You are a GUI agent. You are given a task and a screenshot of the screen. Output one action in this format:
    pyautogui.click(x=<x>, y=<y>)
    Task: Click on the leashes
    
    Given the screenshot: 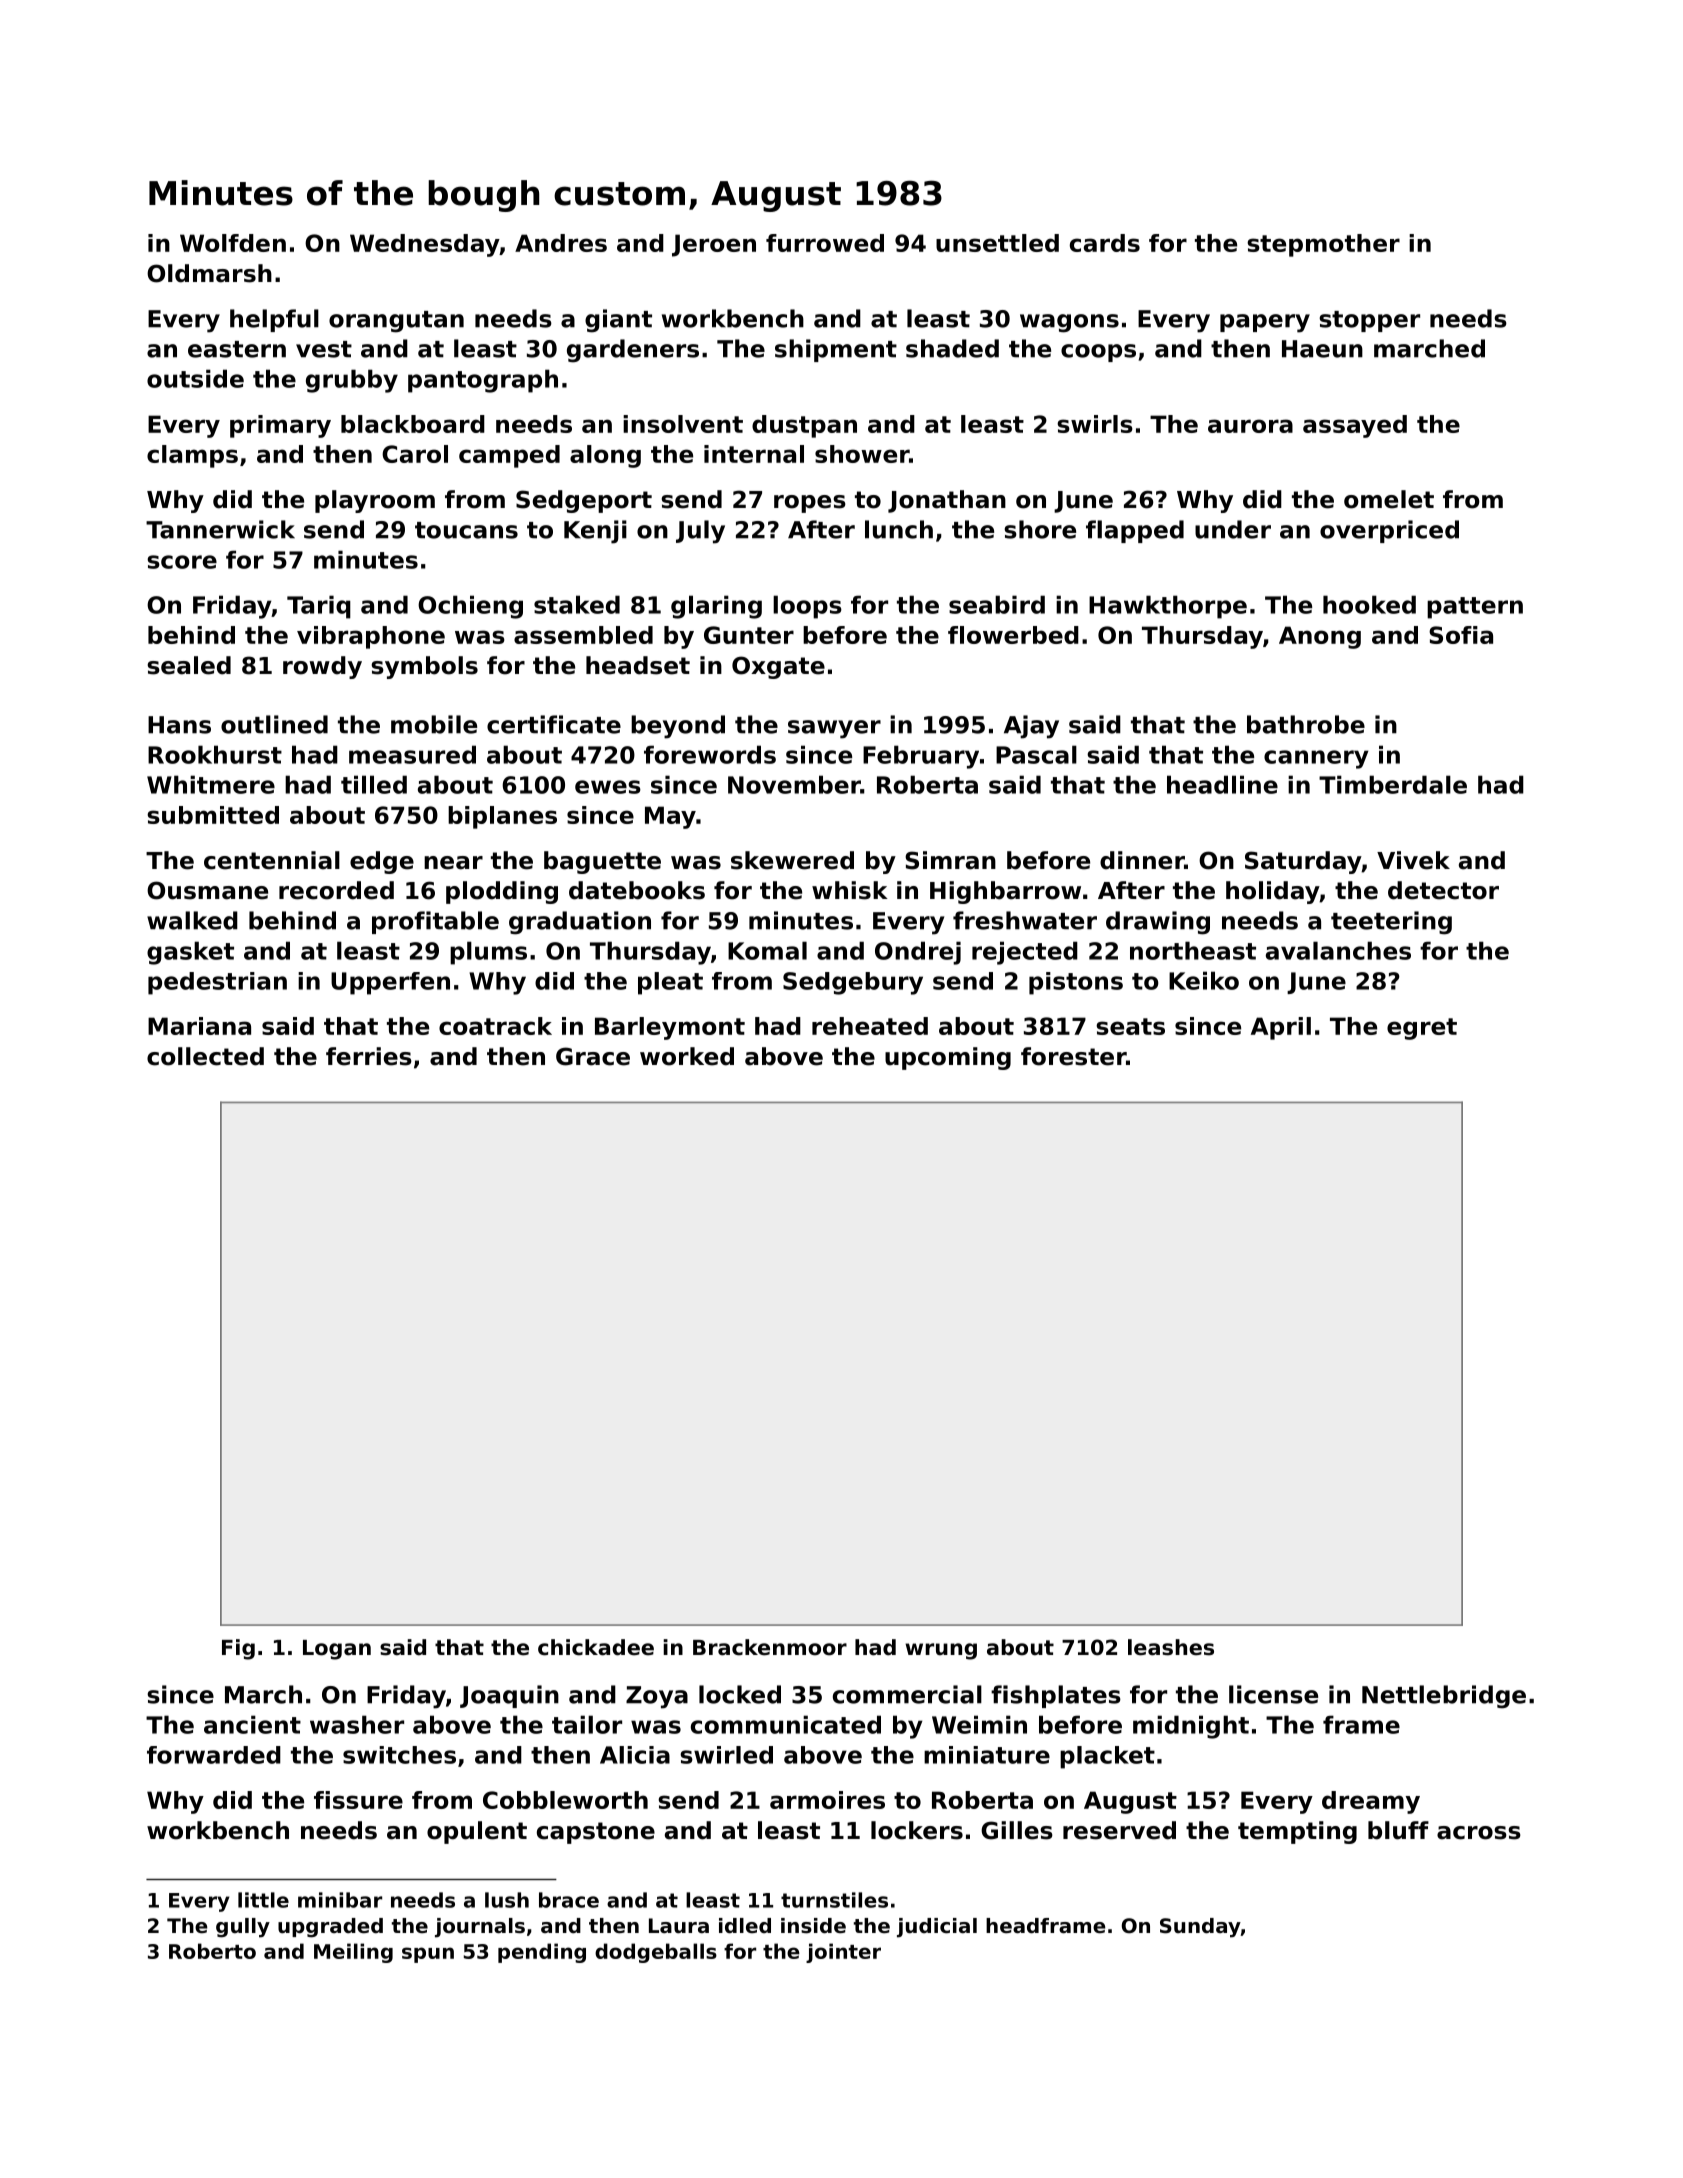 What is the action you would take?
    pyautogui.click(x=1171, y=1647)
